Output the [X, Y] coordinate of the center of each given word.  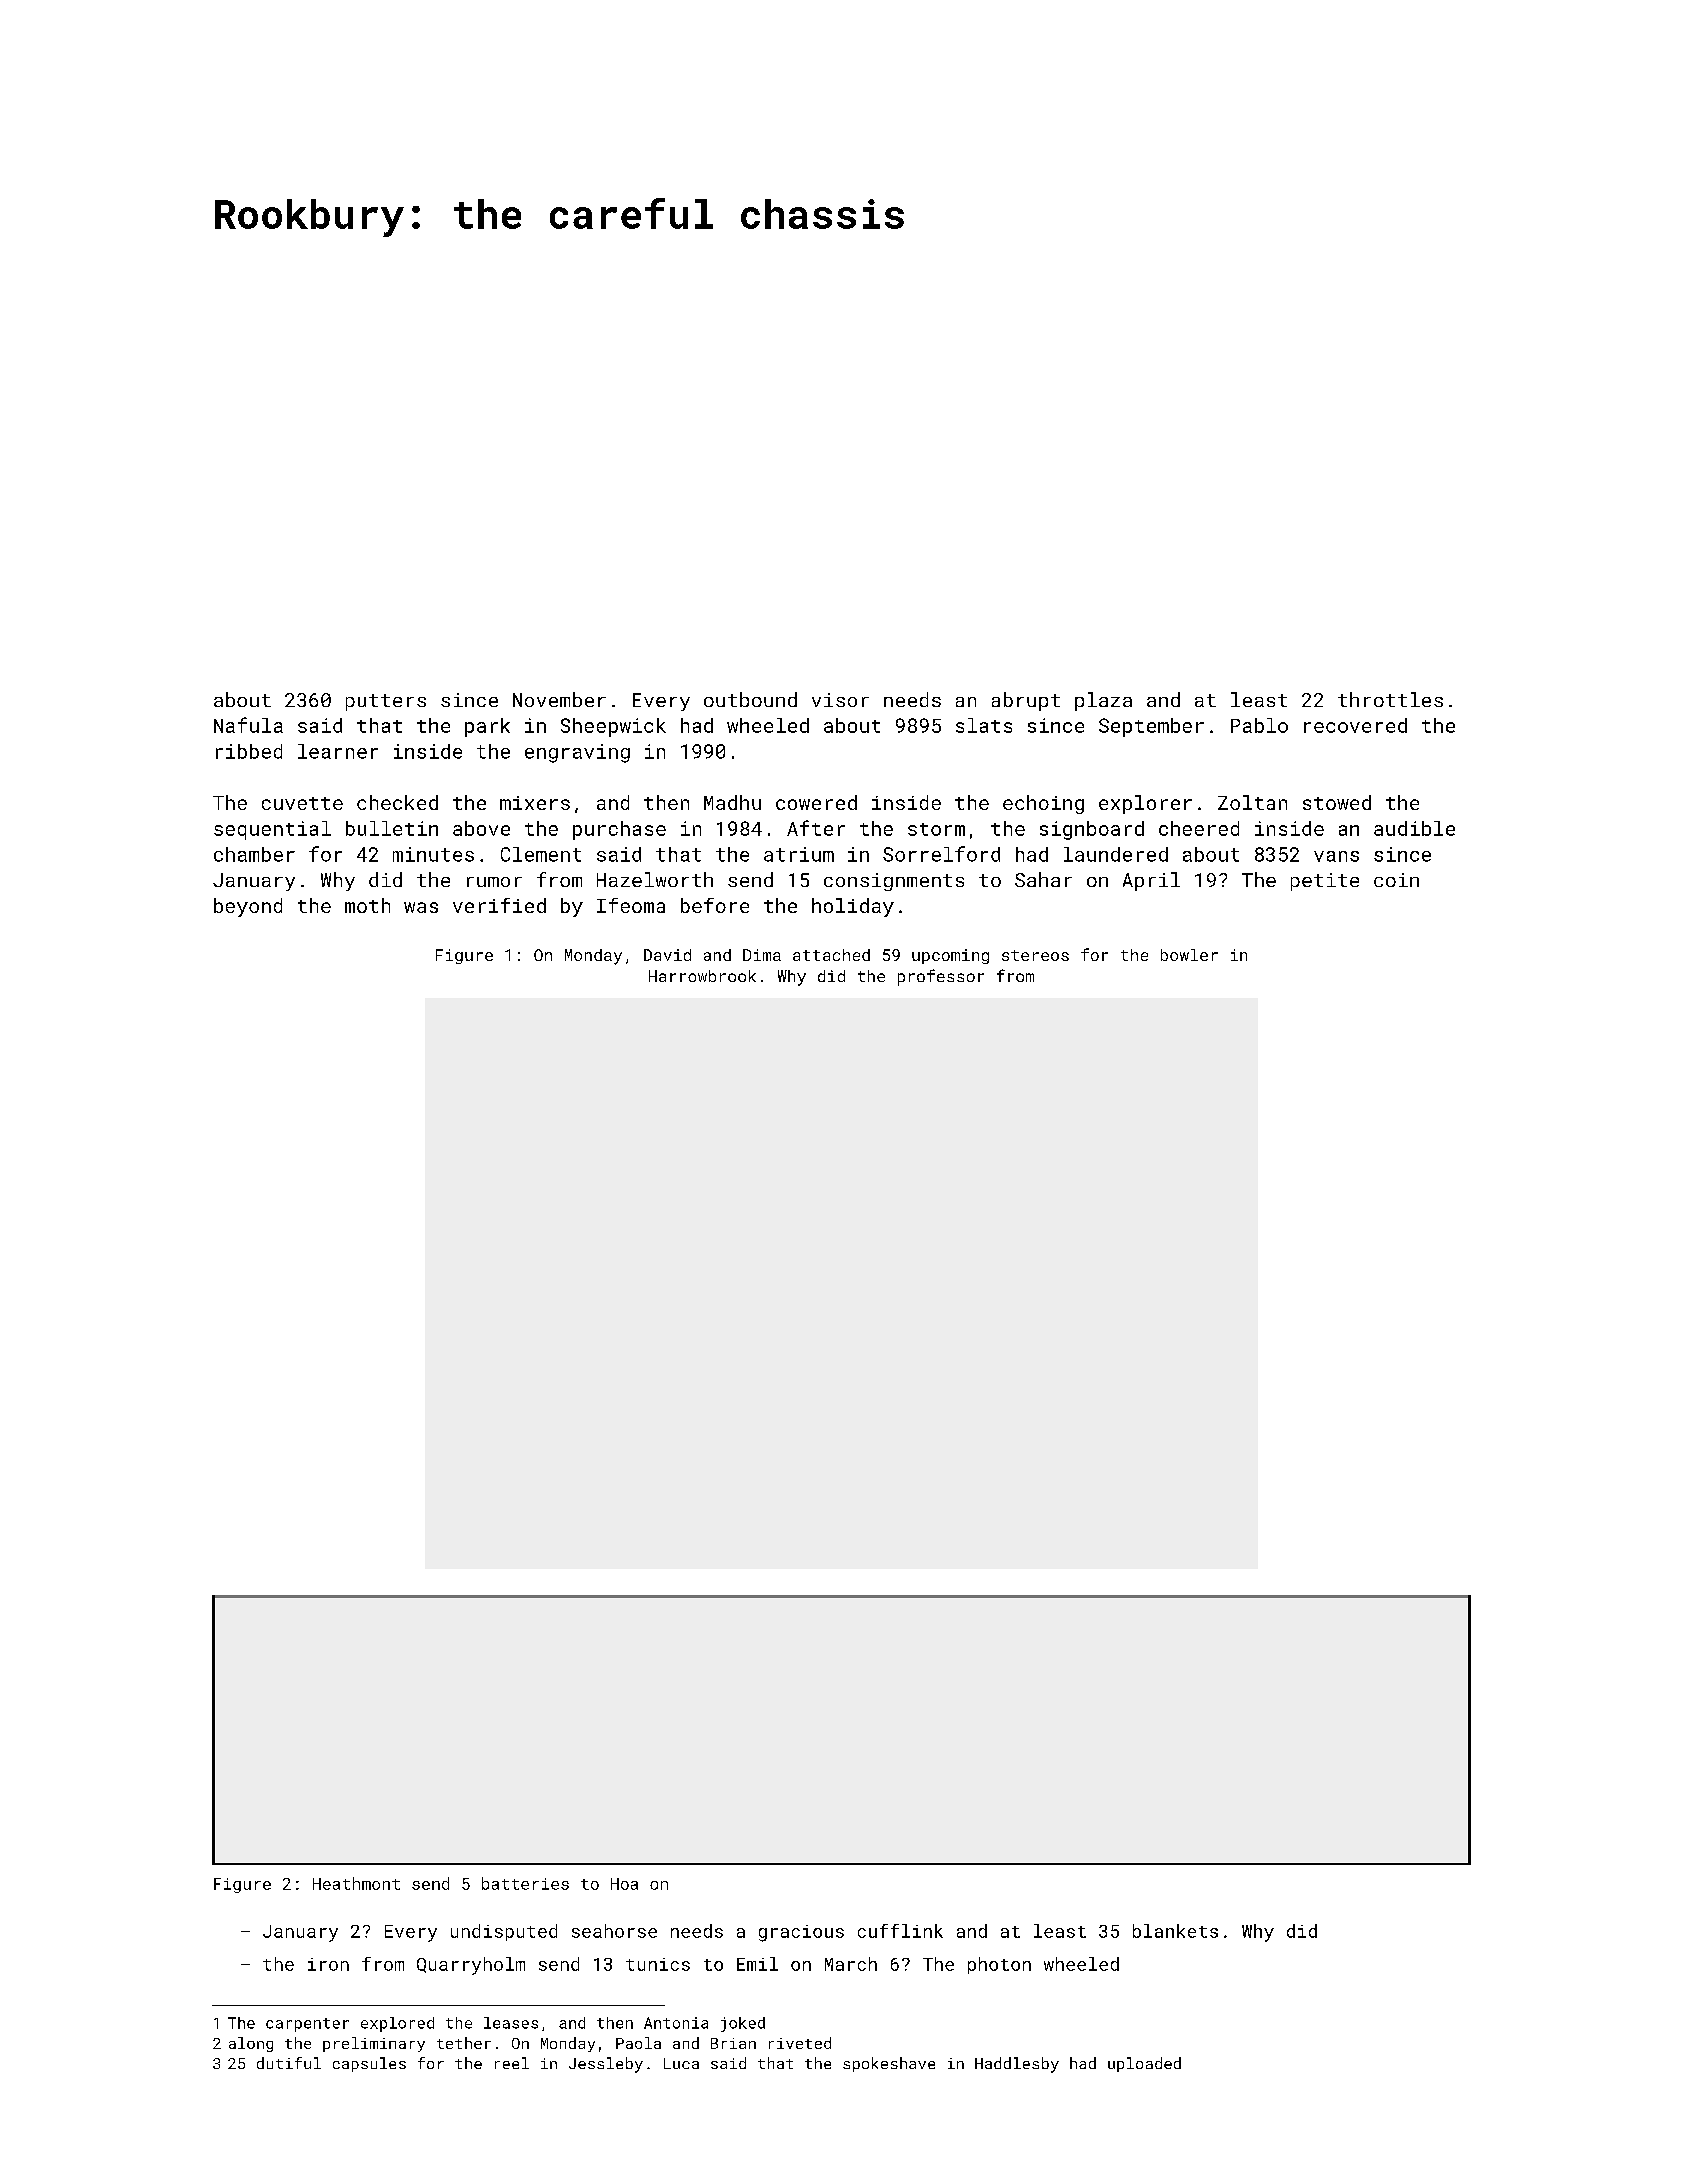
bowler [1189, 955]
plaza [1103, 701]
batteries [525, 1883]
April [1151, 881]
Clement [541, 854]
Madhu [732, 802]
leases [511, 2023]
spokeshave [889, 2064]
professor [941, 977]
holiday [853, 907]
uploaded [1144, 2064]
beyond [248, 907]
